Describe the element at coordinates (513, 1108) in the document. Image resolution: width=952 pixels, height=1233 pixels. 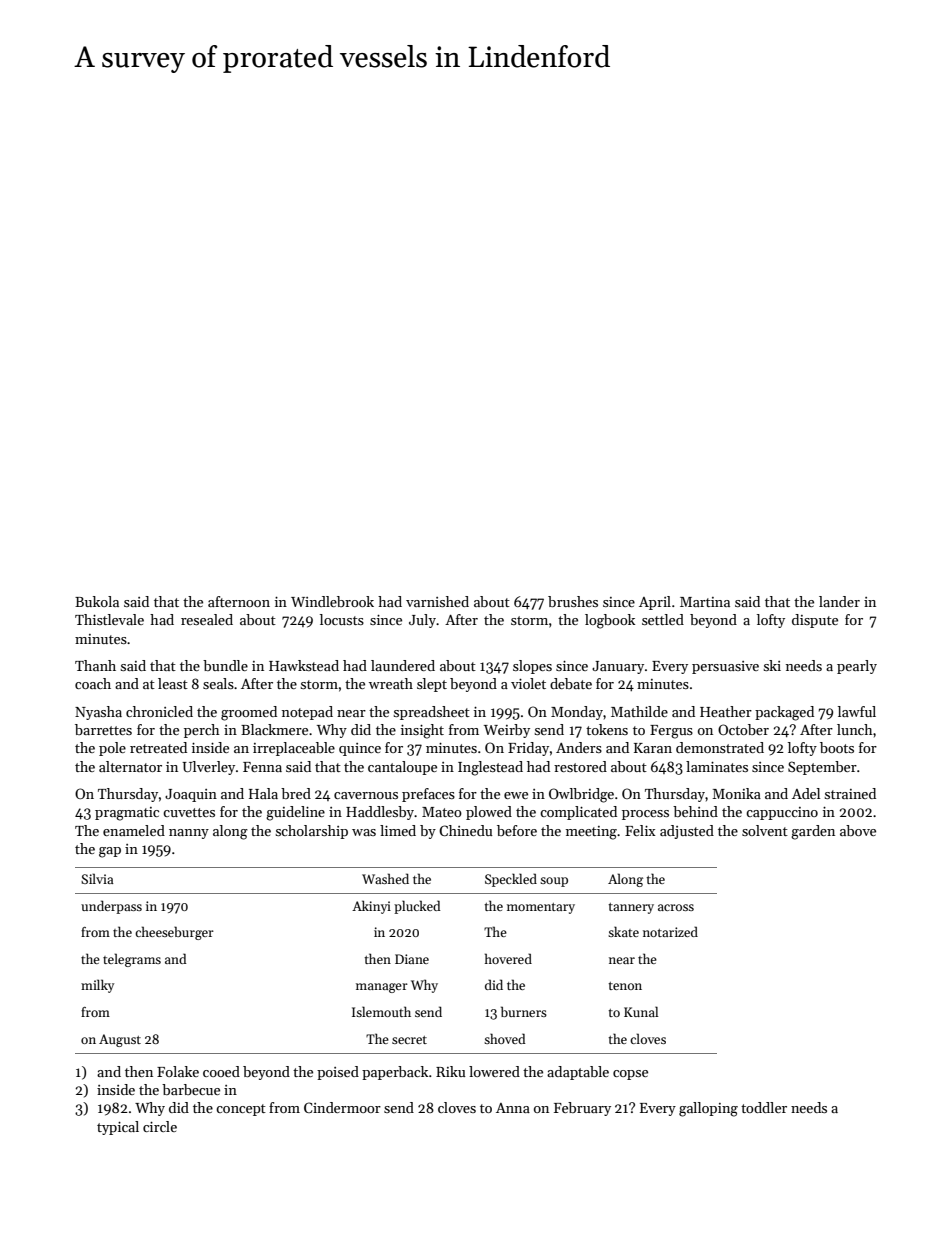
I see `Anna` at that location.
